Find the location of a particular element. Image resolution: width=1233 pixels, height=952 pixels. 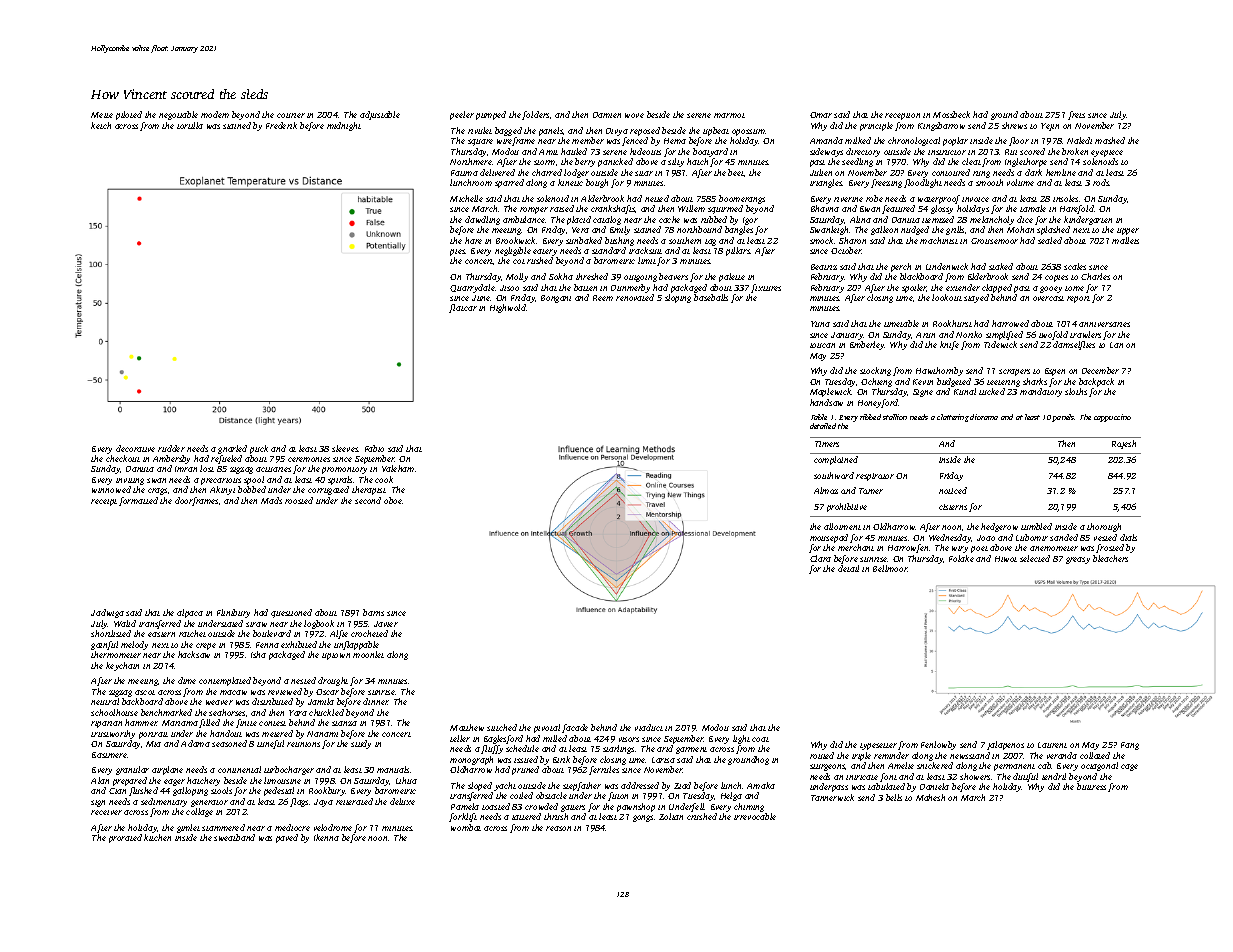

logbook is located at coordinates (319, 624).
